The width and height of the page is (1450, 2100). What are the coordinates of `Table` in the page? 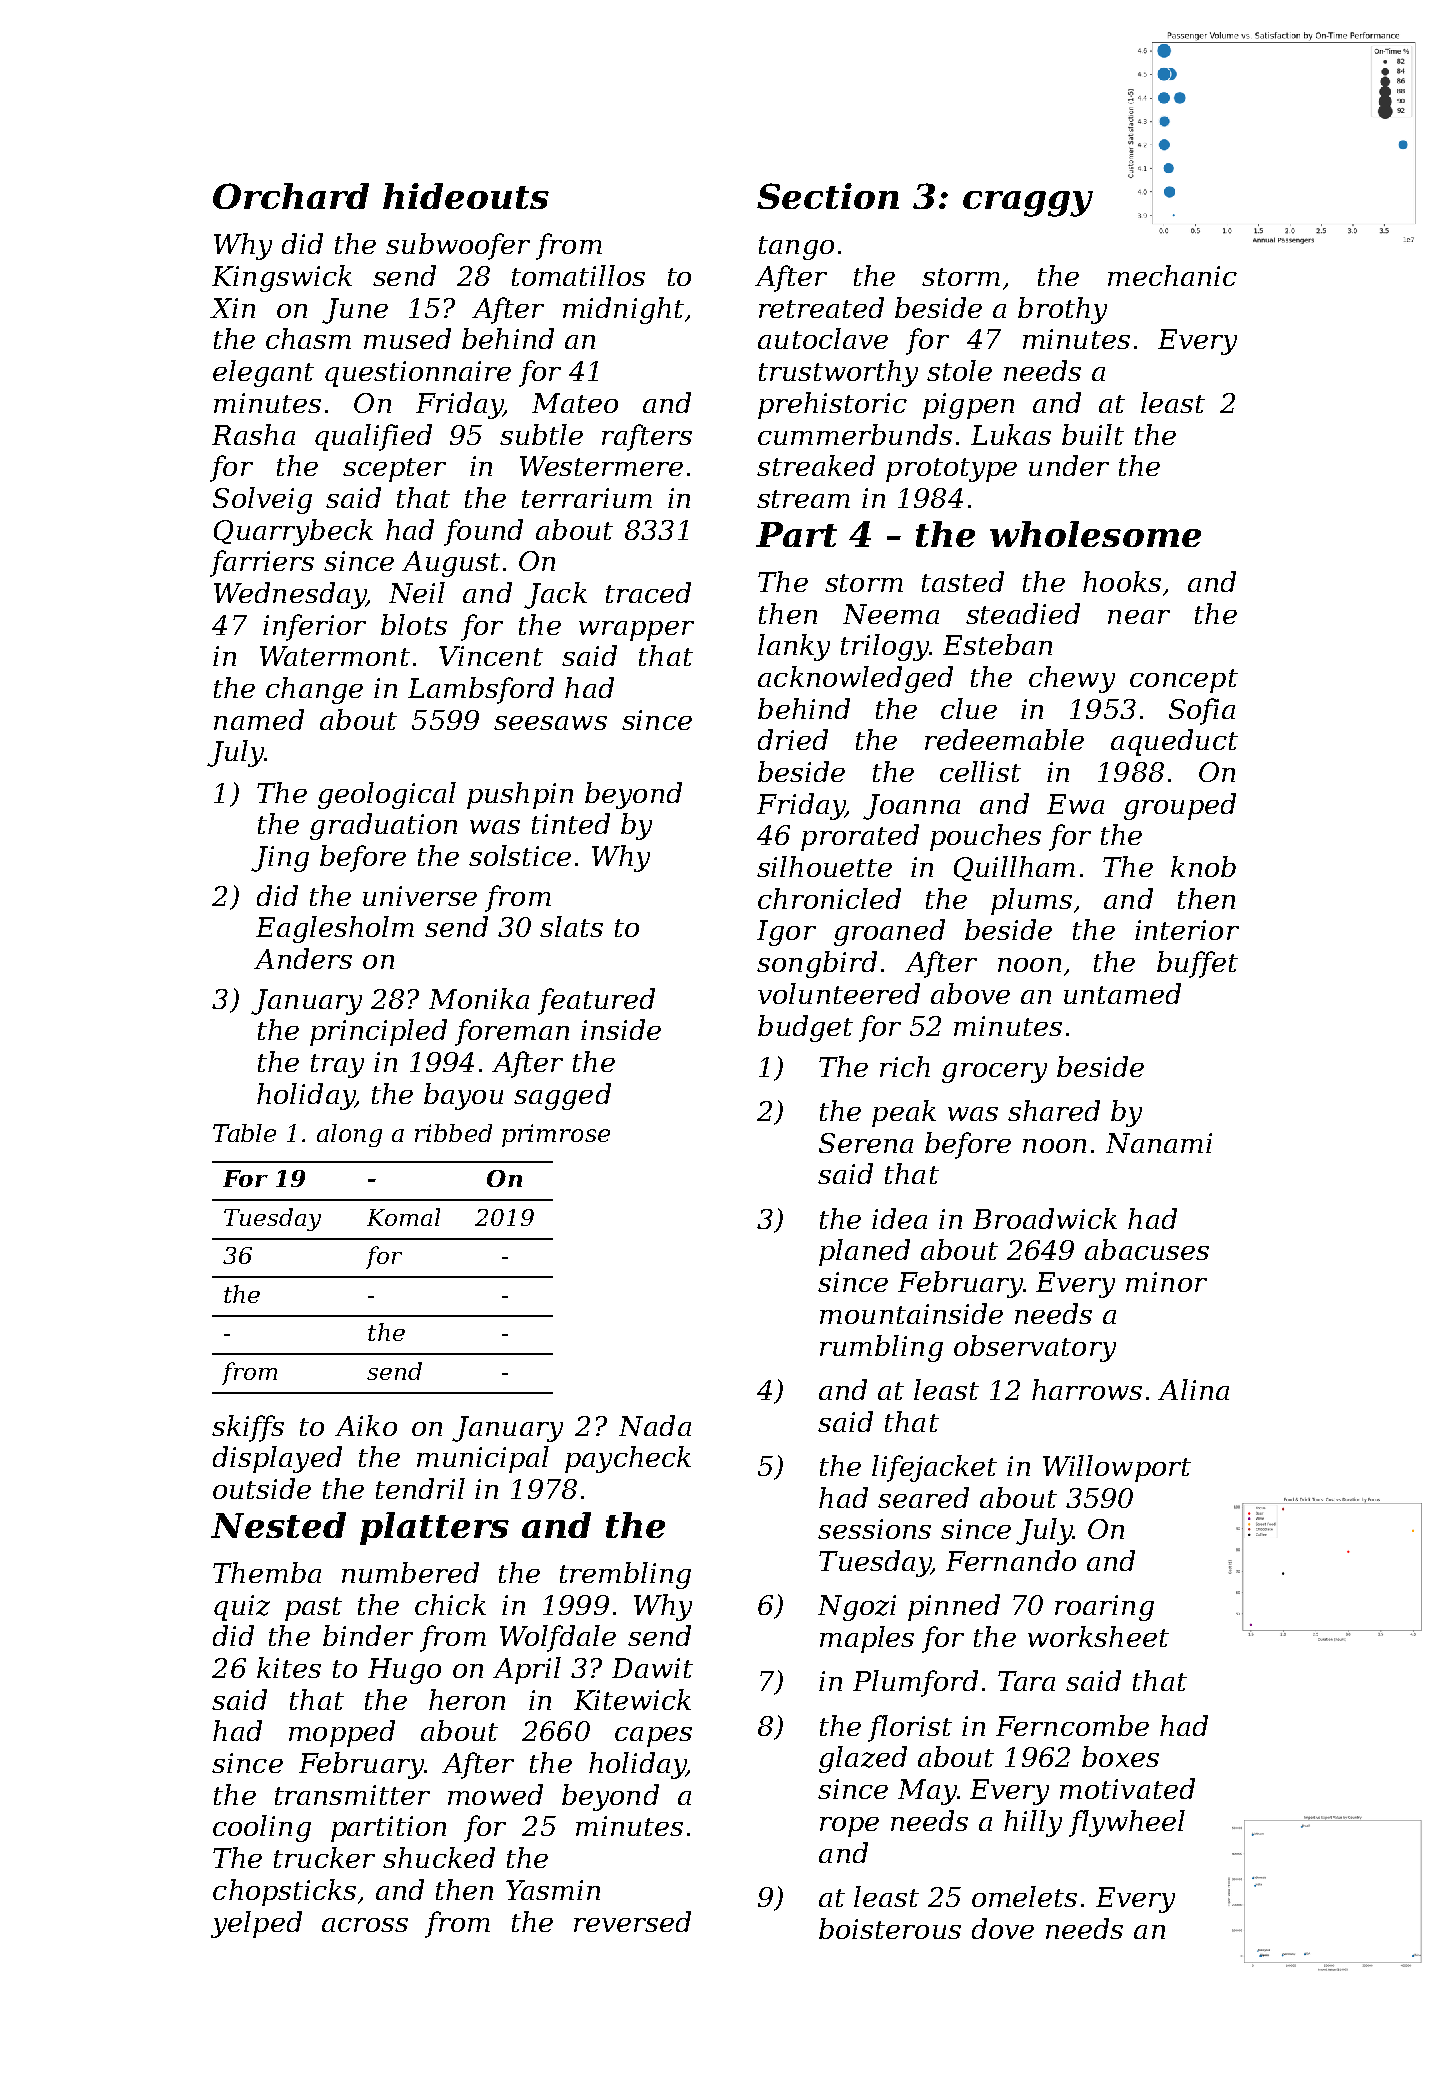 It's located at (244, 1133).
